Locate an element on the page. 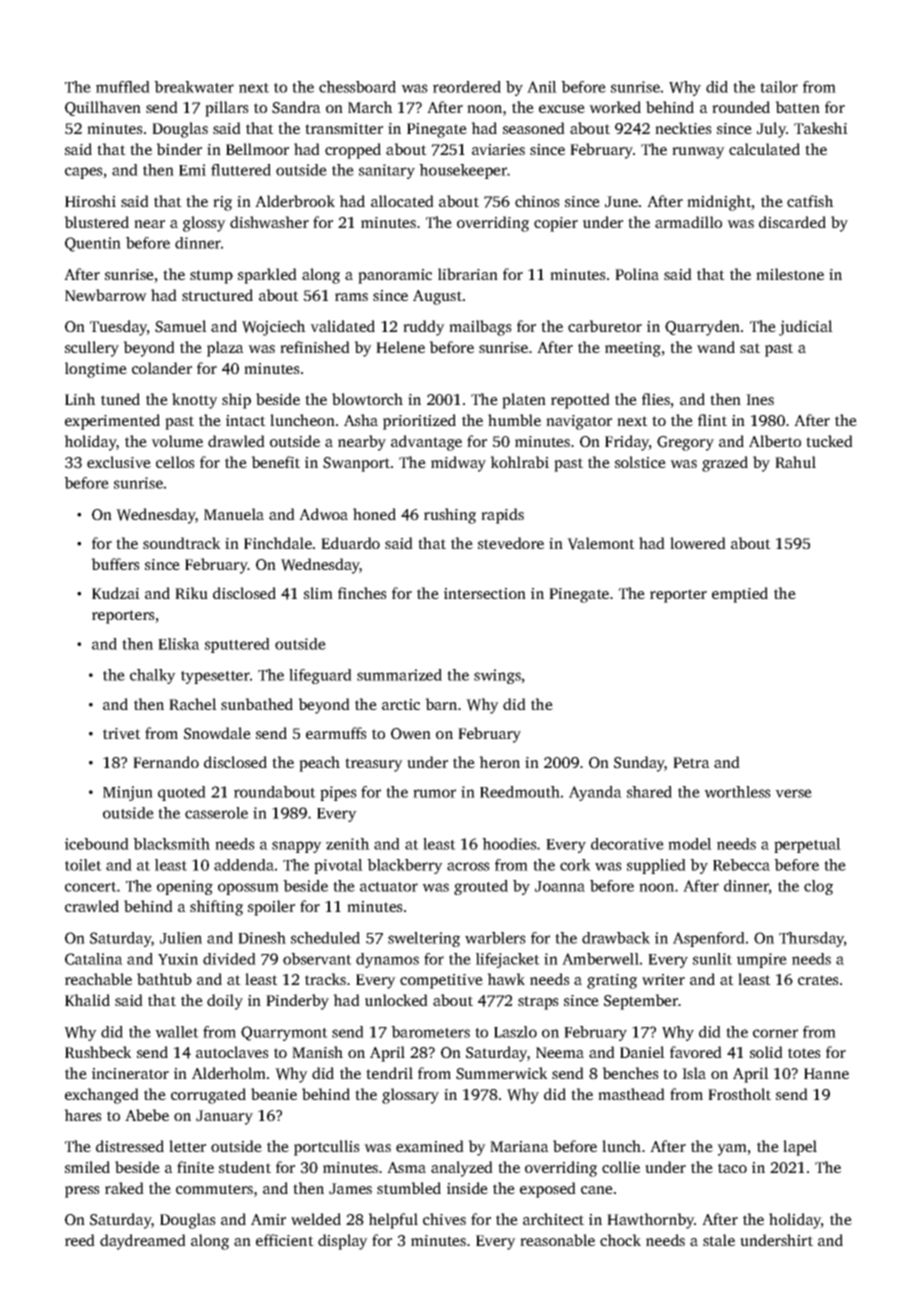 This page has height=1308, width=924. Anil is located at coordinates (542, 87).
